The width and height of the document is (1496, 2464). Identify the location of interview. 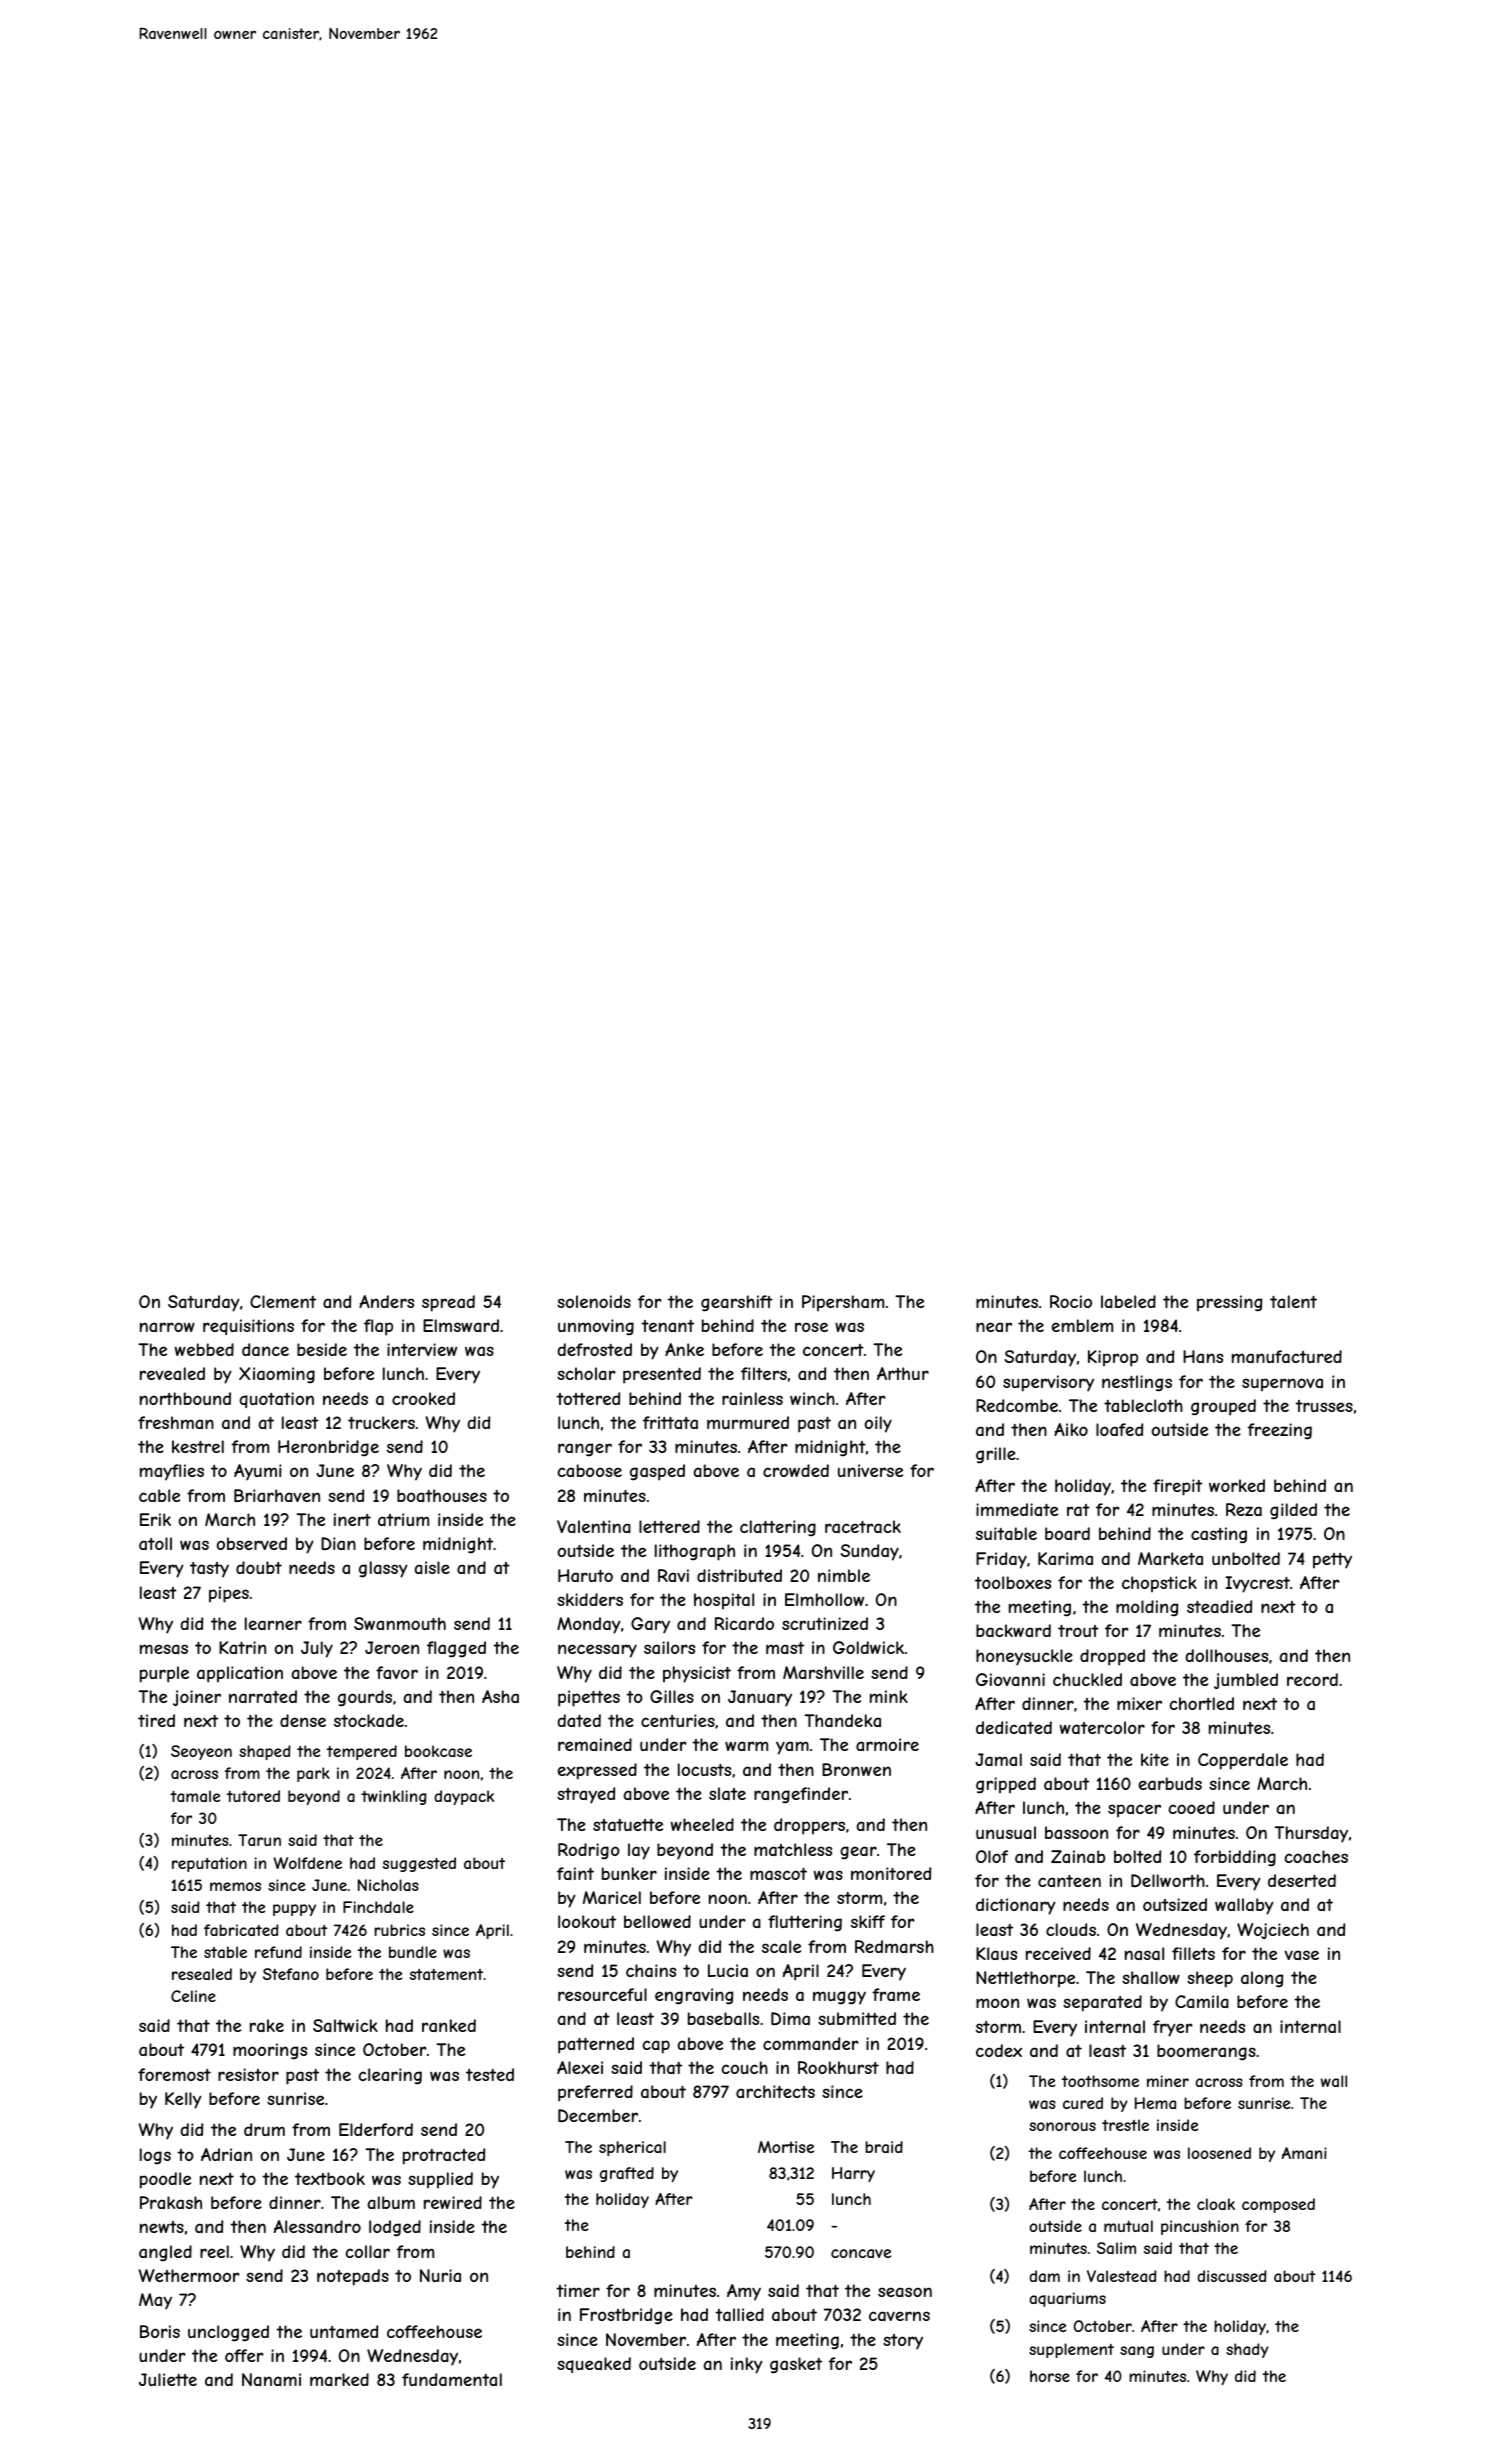
(422, 1349).
